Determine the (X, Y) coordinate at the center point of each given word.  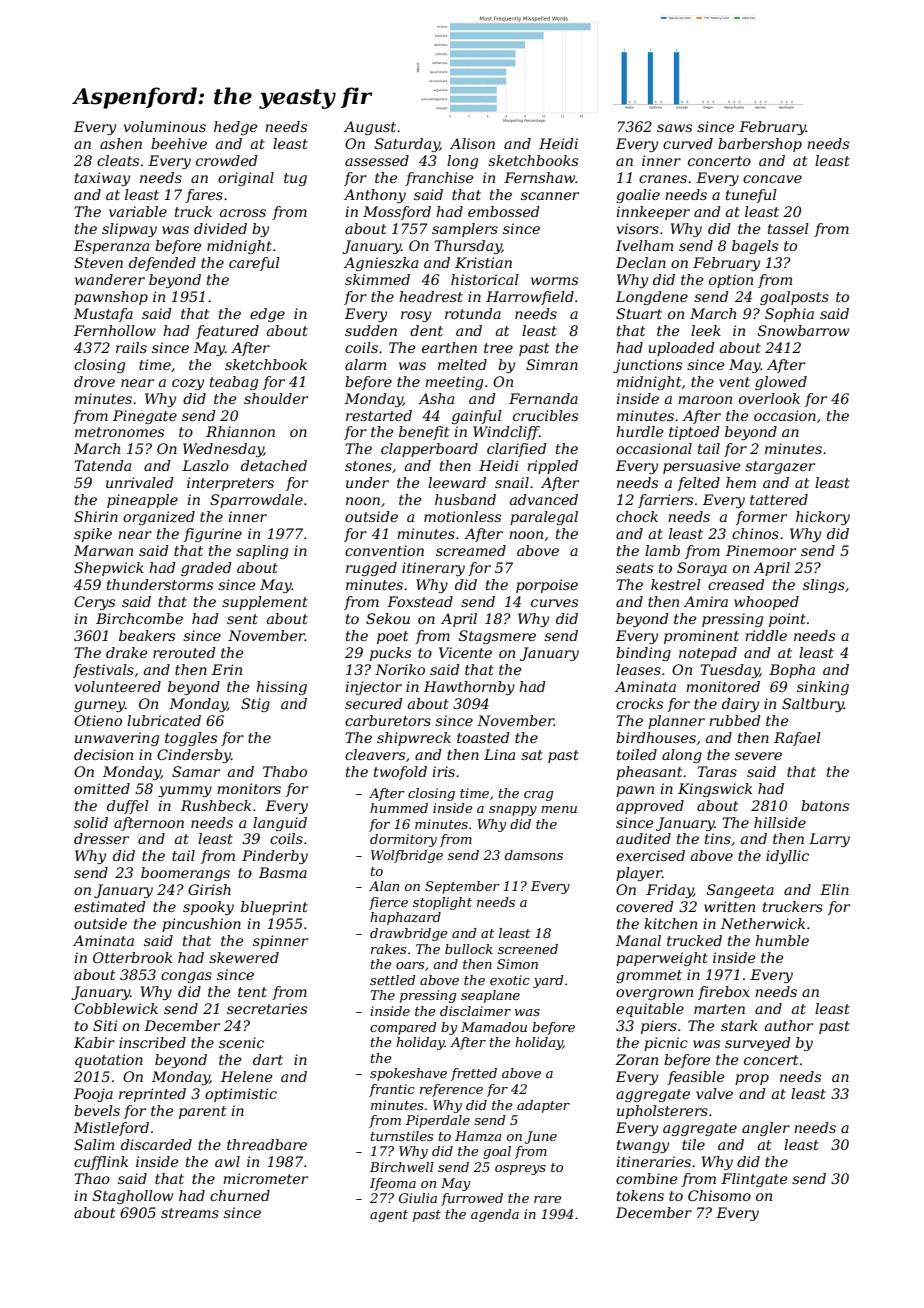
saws (674, 128)
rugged (371, 569)
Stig (255, 705)
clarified (517, 450)
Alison (472, 143)
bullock (469, 949)
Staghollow (133, 1197)
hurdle (640, 431)
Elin (834, 889)
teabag (234, 383)
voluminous (165, 126)
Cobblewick (116, 1008)
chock (637, 516)
